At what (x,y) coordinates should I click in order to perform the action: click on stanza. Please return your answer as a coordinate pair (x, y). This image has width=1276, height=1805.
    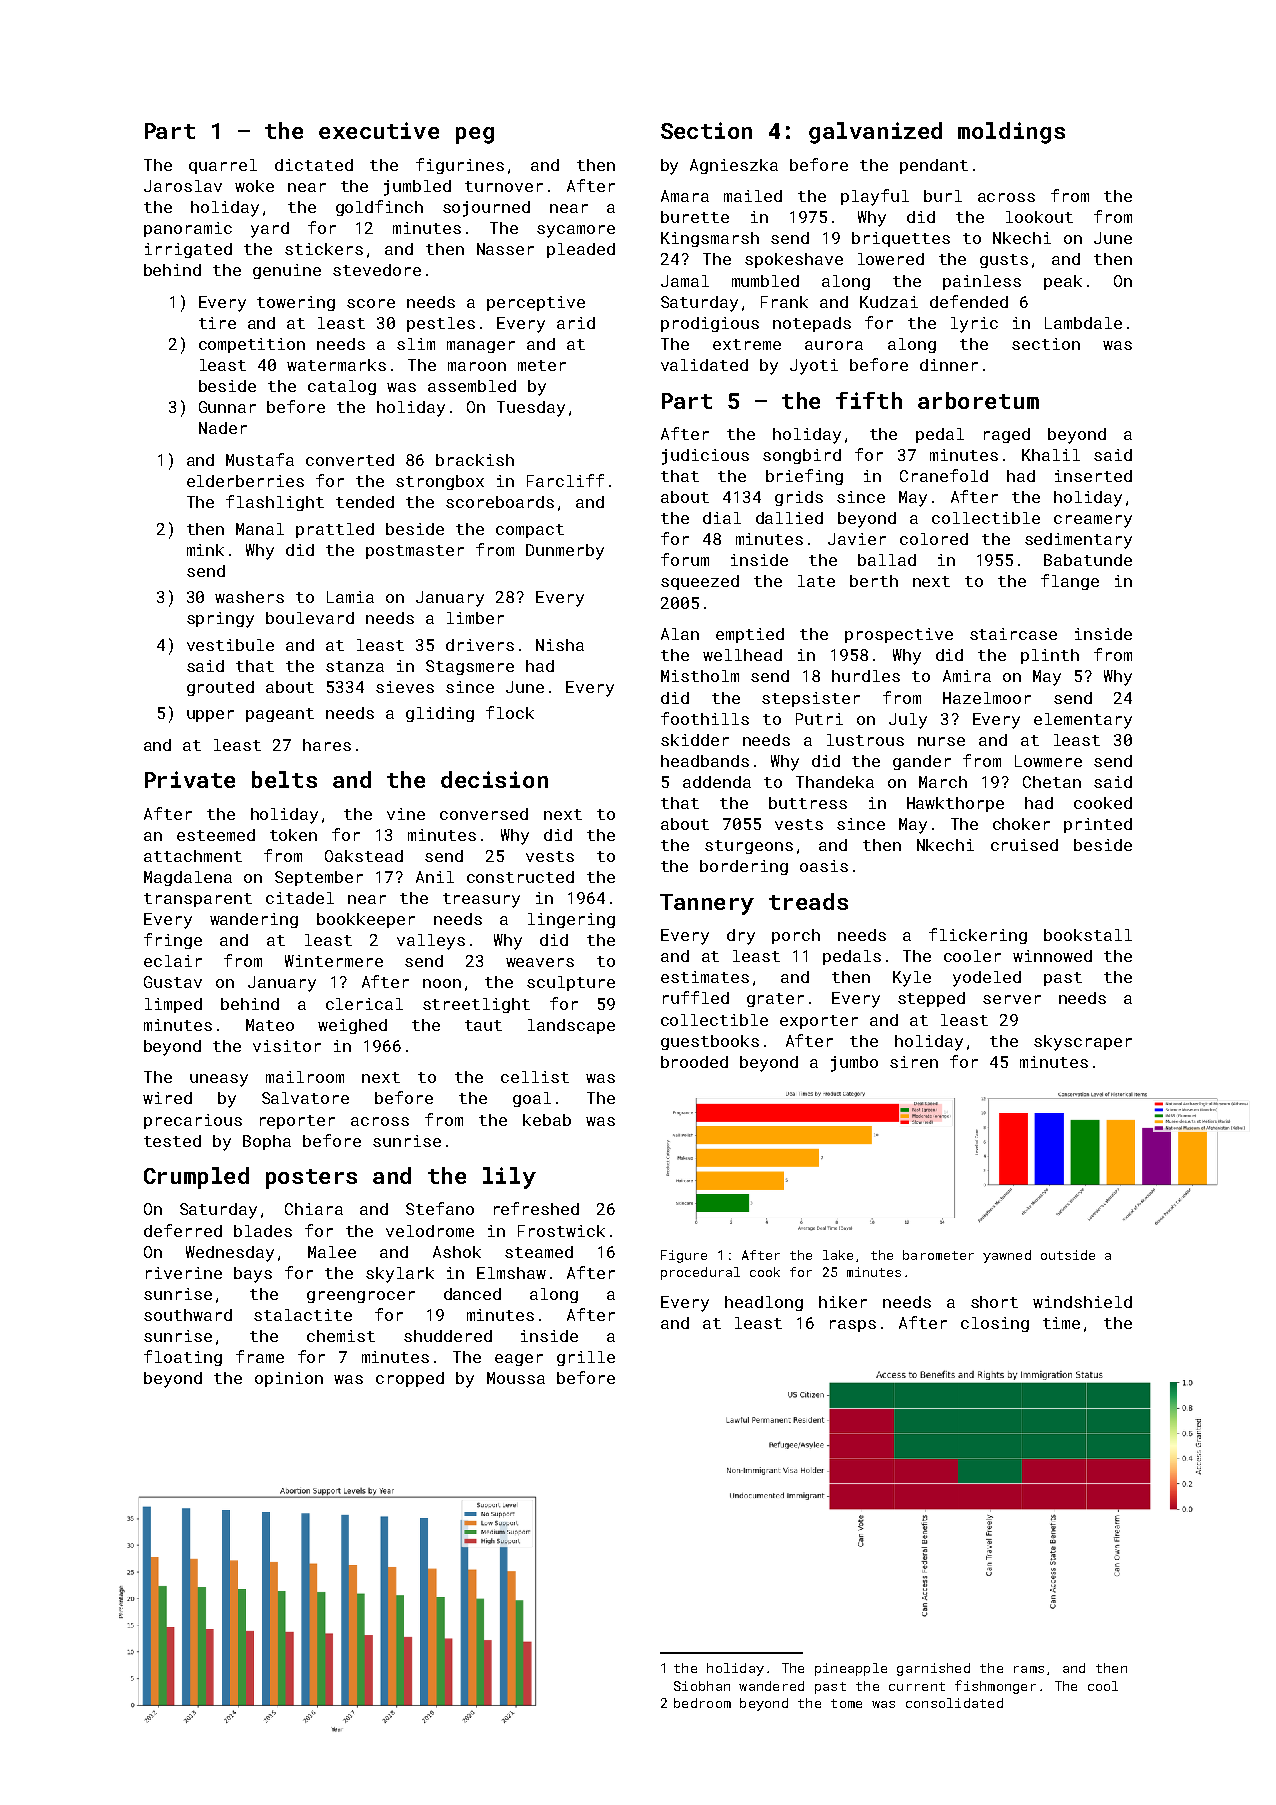
    Looking at the image, I should click on (355, 666).
